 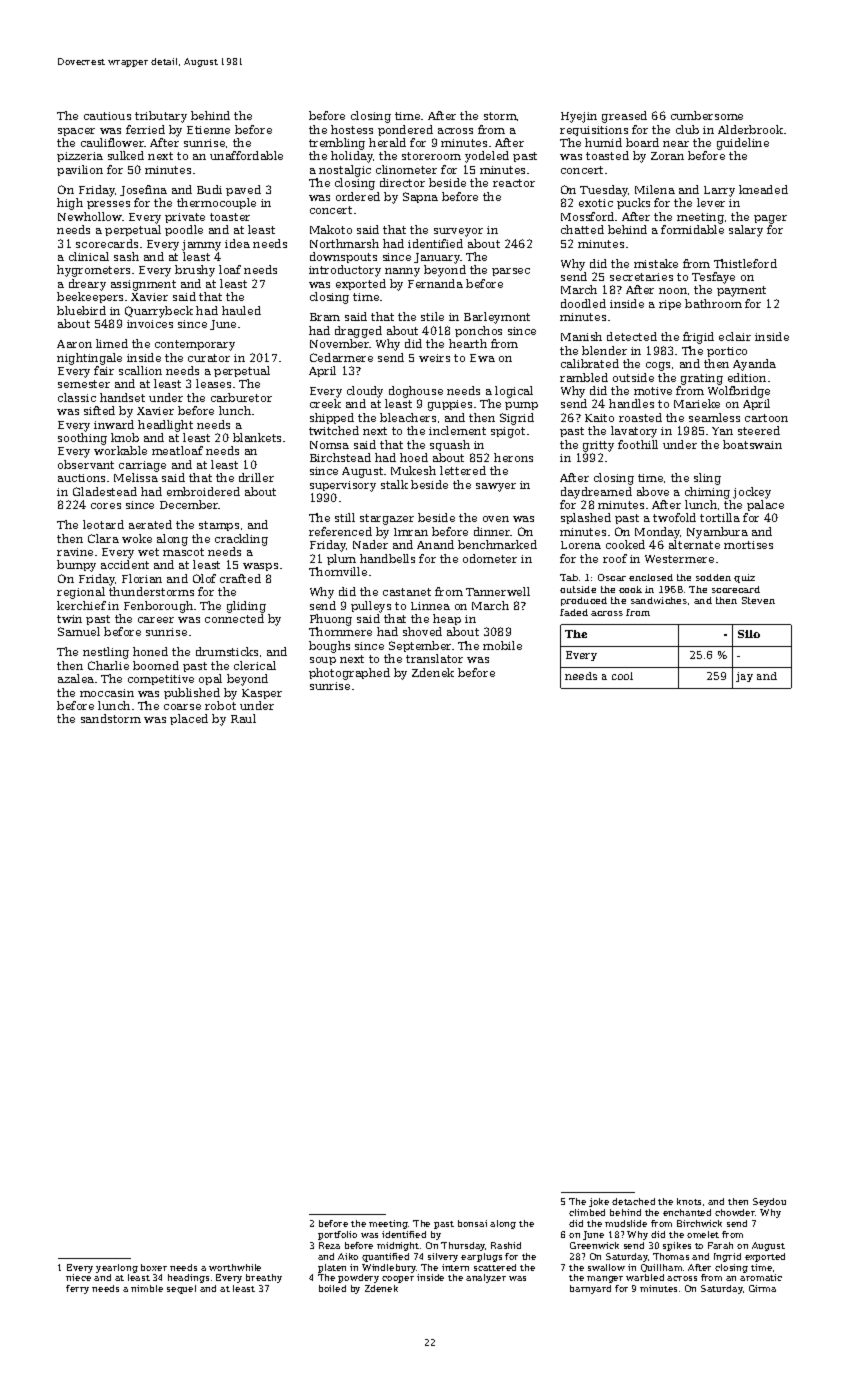 What do you see at coordinates (182, 707) in the screenshot?
I see `coarse` at bounding box center [182, 707].
